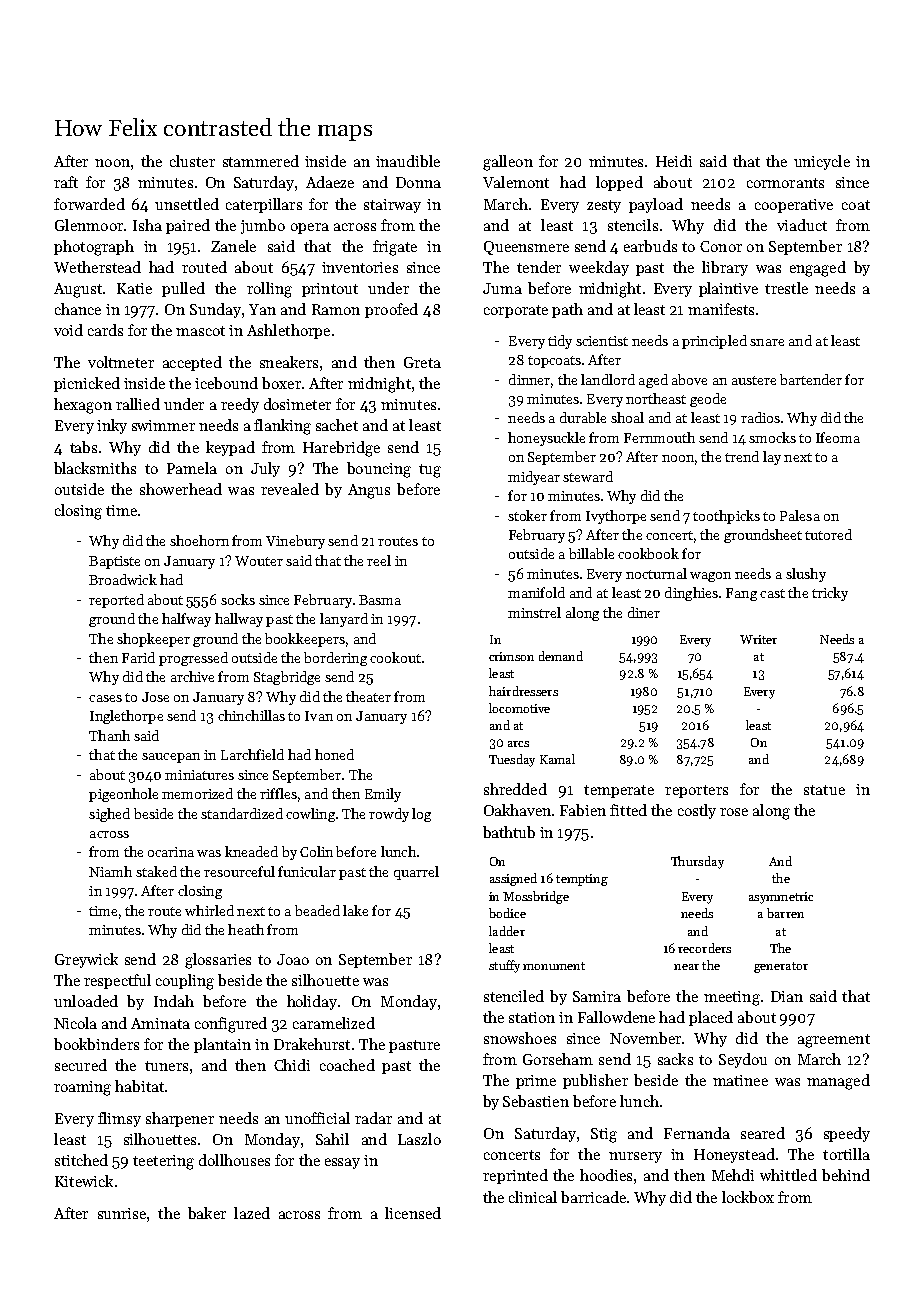  I want to click on asymmetric, so click(781, 898).
